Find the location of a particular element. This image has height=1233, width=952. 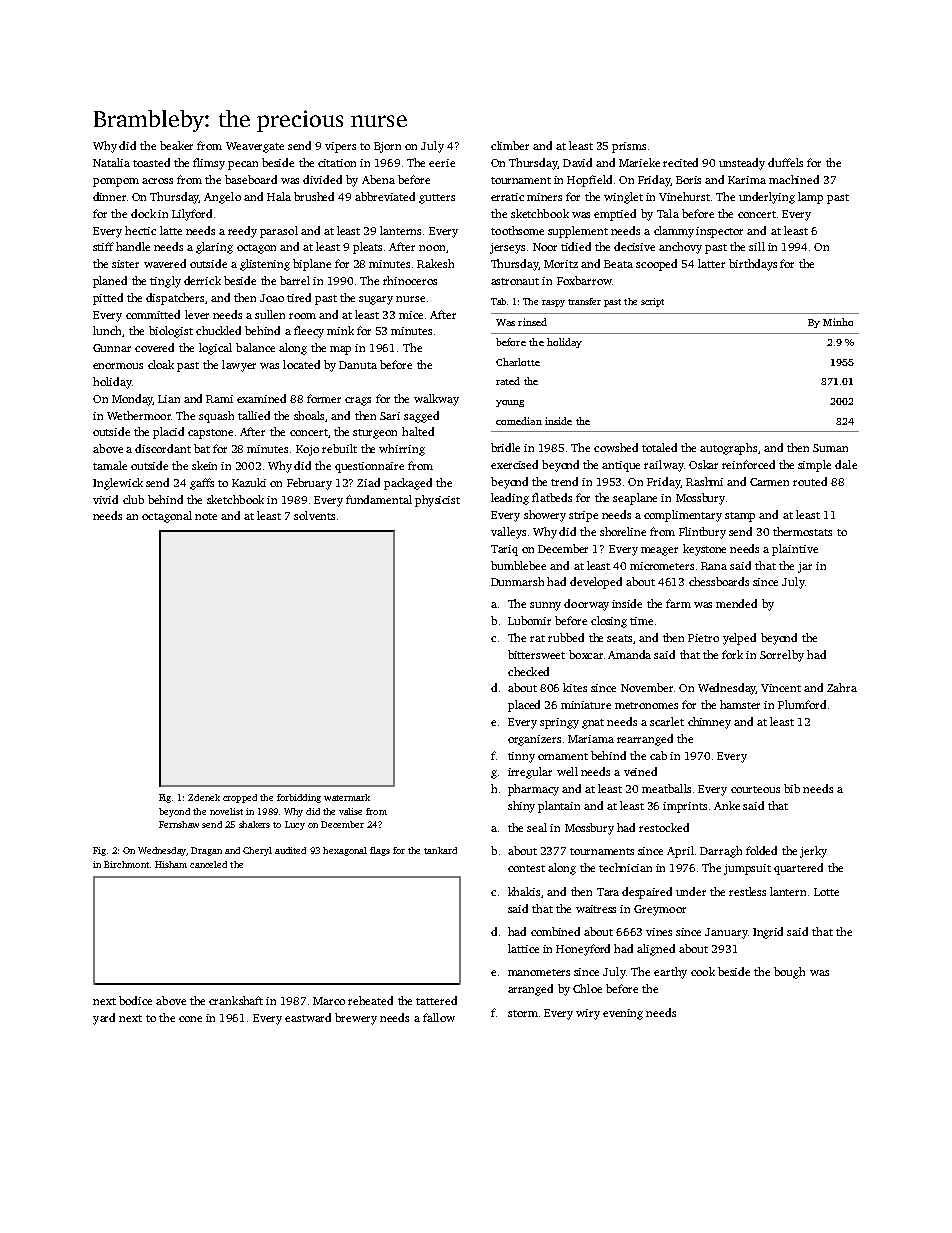

biologist is located at coordinates (171, 332).
